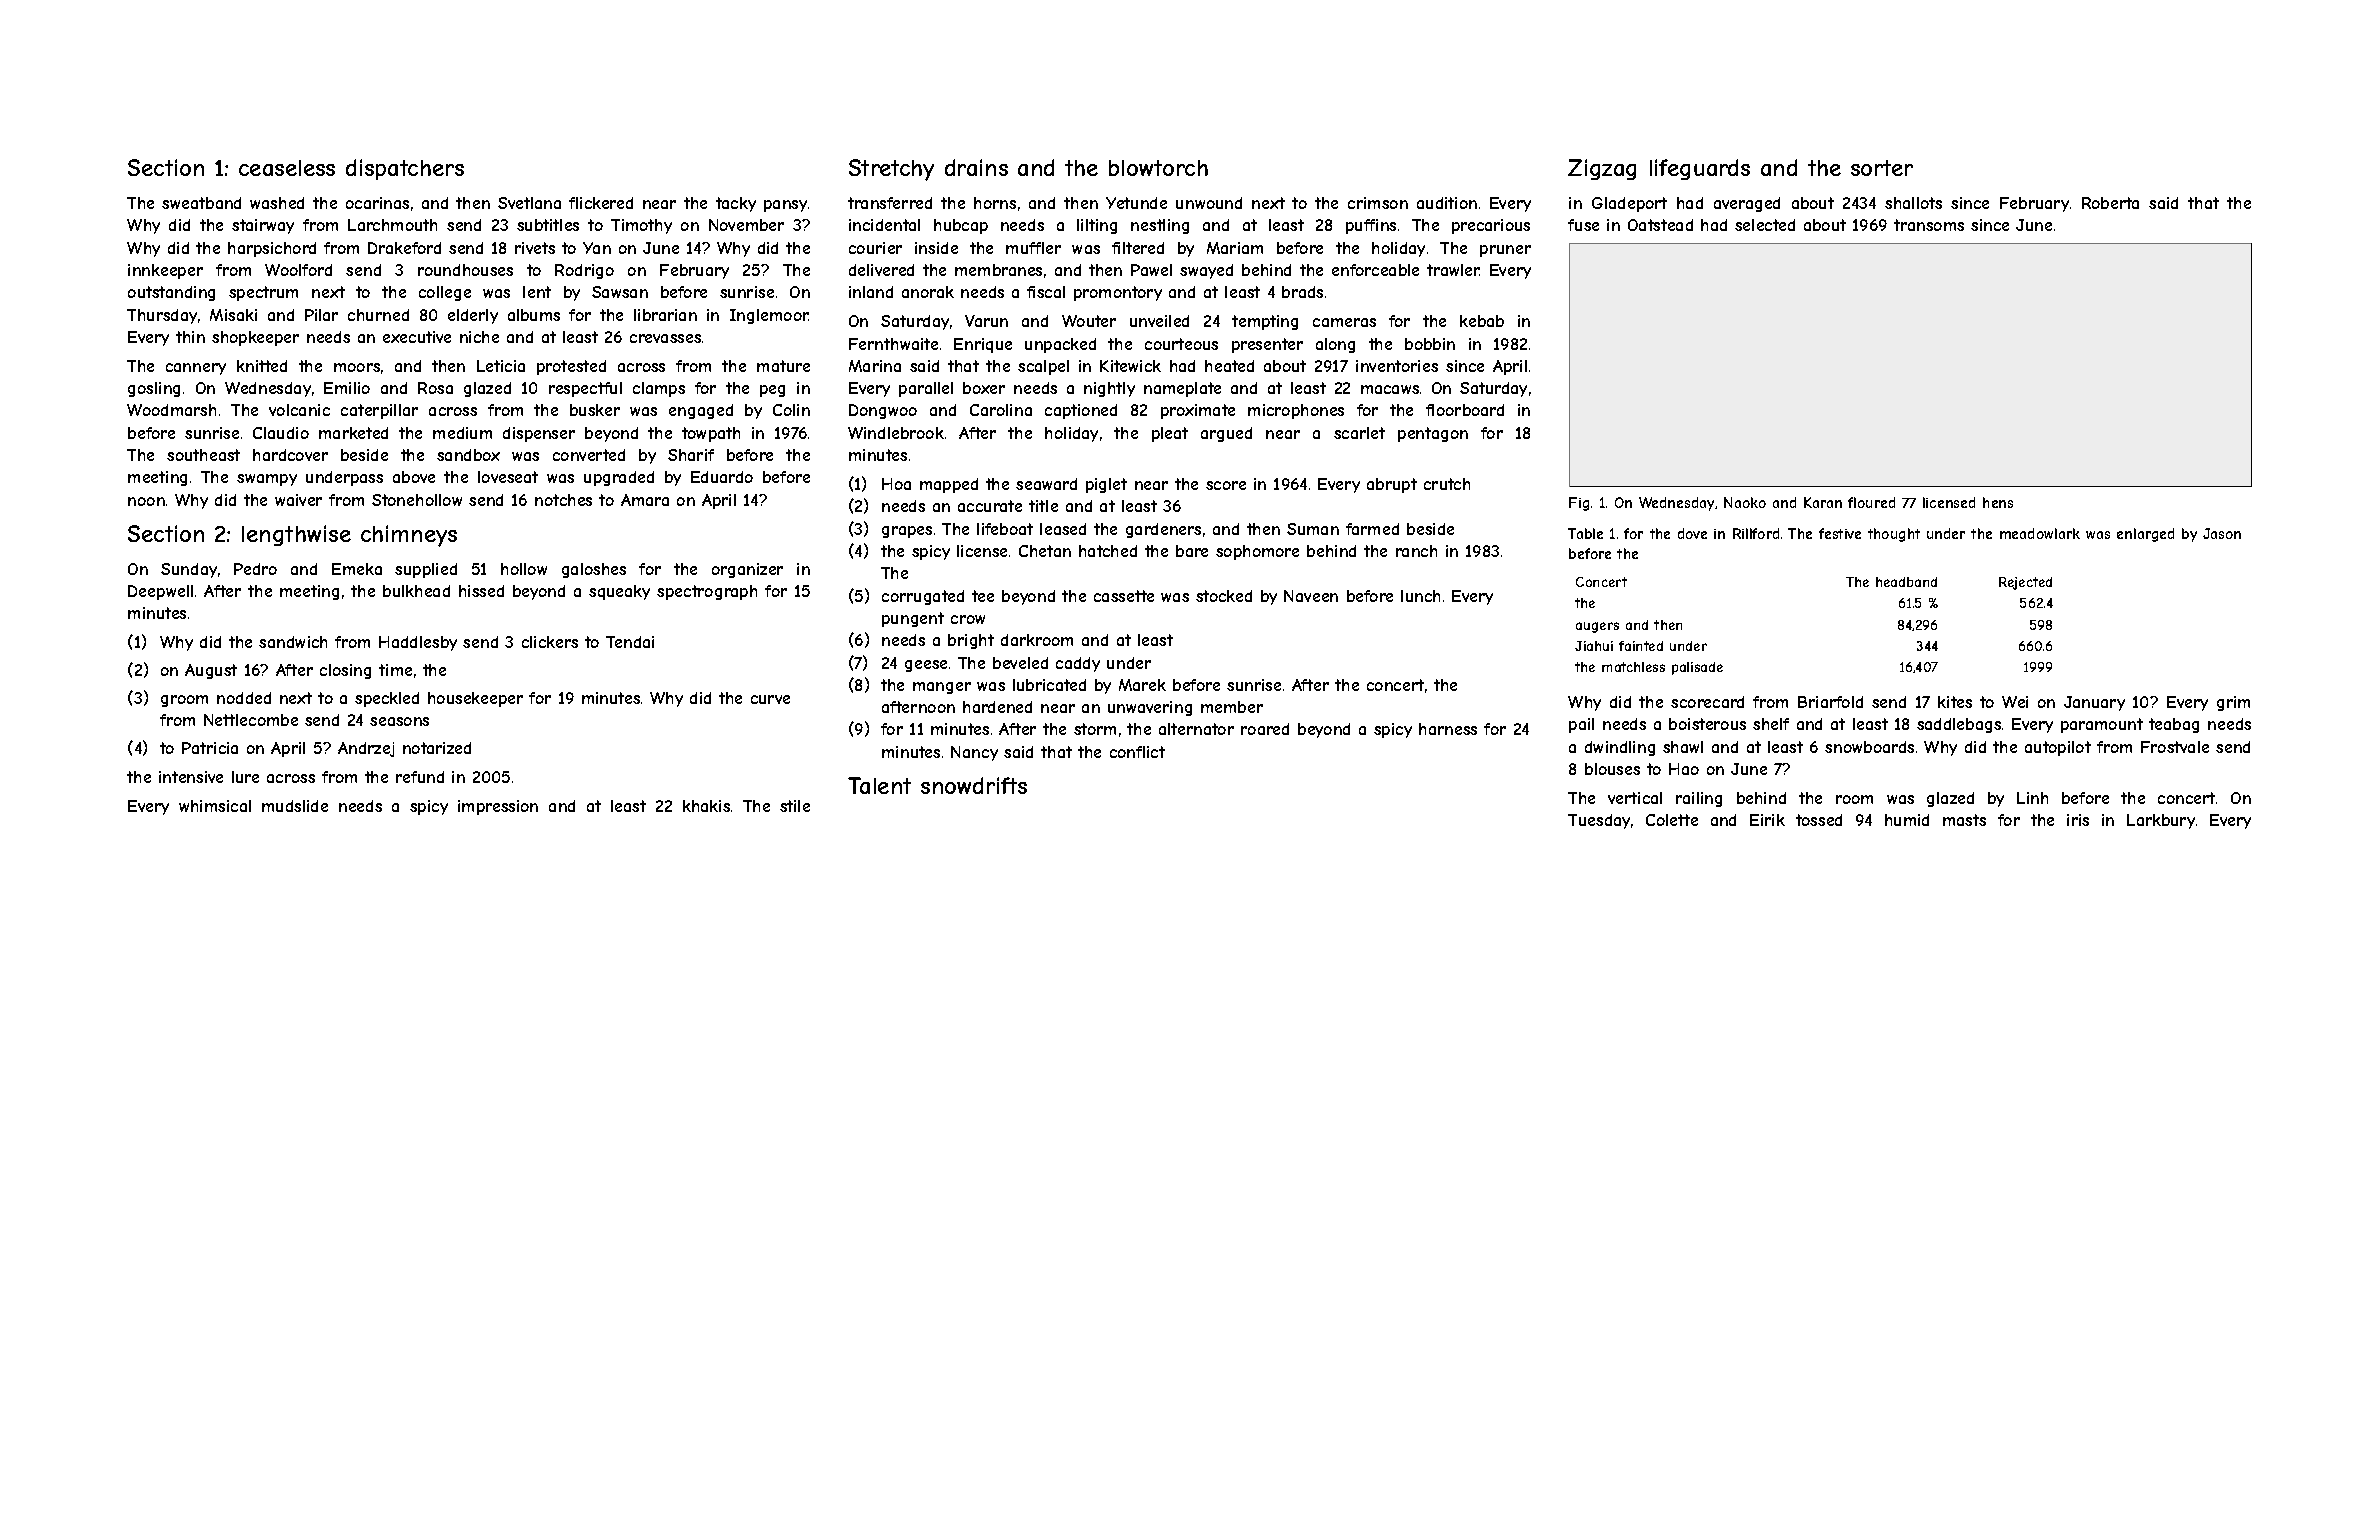 The width and height of the document is (2380, 1540). I want to click on lure, so click(245, 777).
